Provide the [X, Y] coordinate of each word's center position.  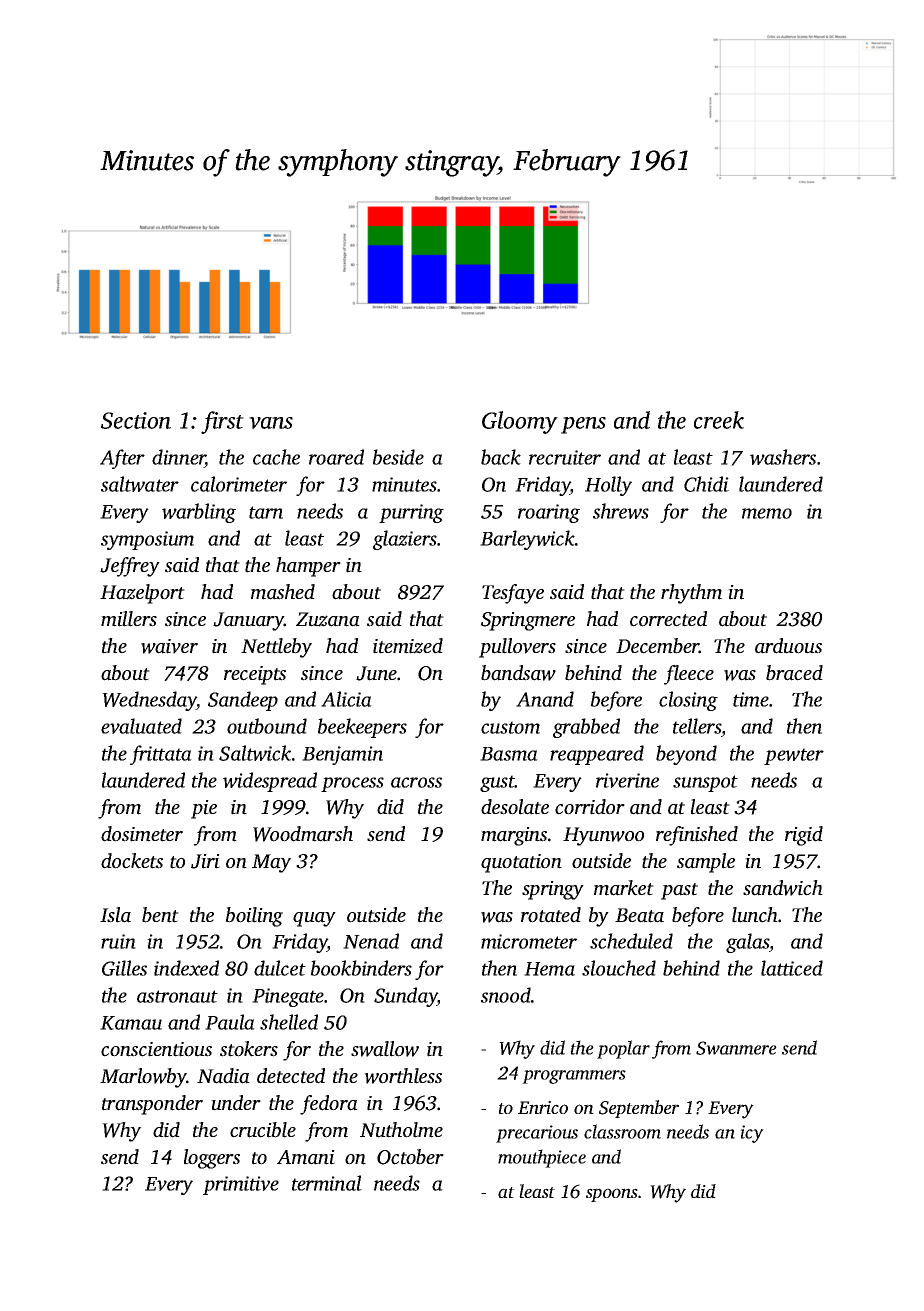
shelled [289, 1022]
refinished [697, 836]
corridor [590, 807]
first [222, 422]
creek [719, 420]
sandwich [783, 888]
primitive [241, 1185]
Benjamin [342, 755]
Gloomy [520, 422]
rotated [551, 915]
